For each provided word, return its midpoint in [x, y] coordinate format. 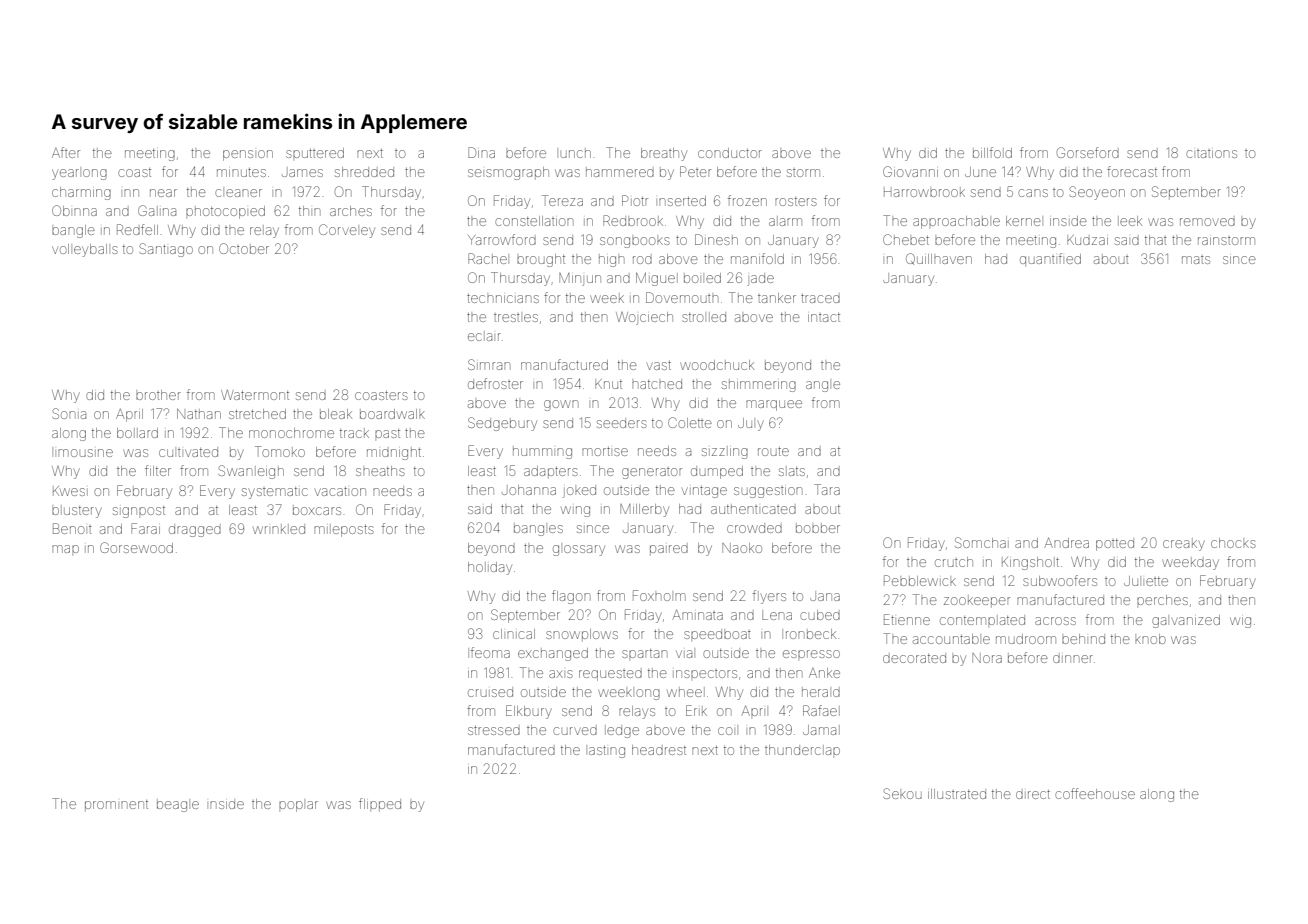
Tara [827, 489]
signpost [139, 512]
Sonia [69, 413]
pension [248, 155]
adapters [551, 472]
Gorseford [1088, 152]
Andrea [1066, 542]
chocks [1233, 543]
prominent [116, 805]
